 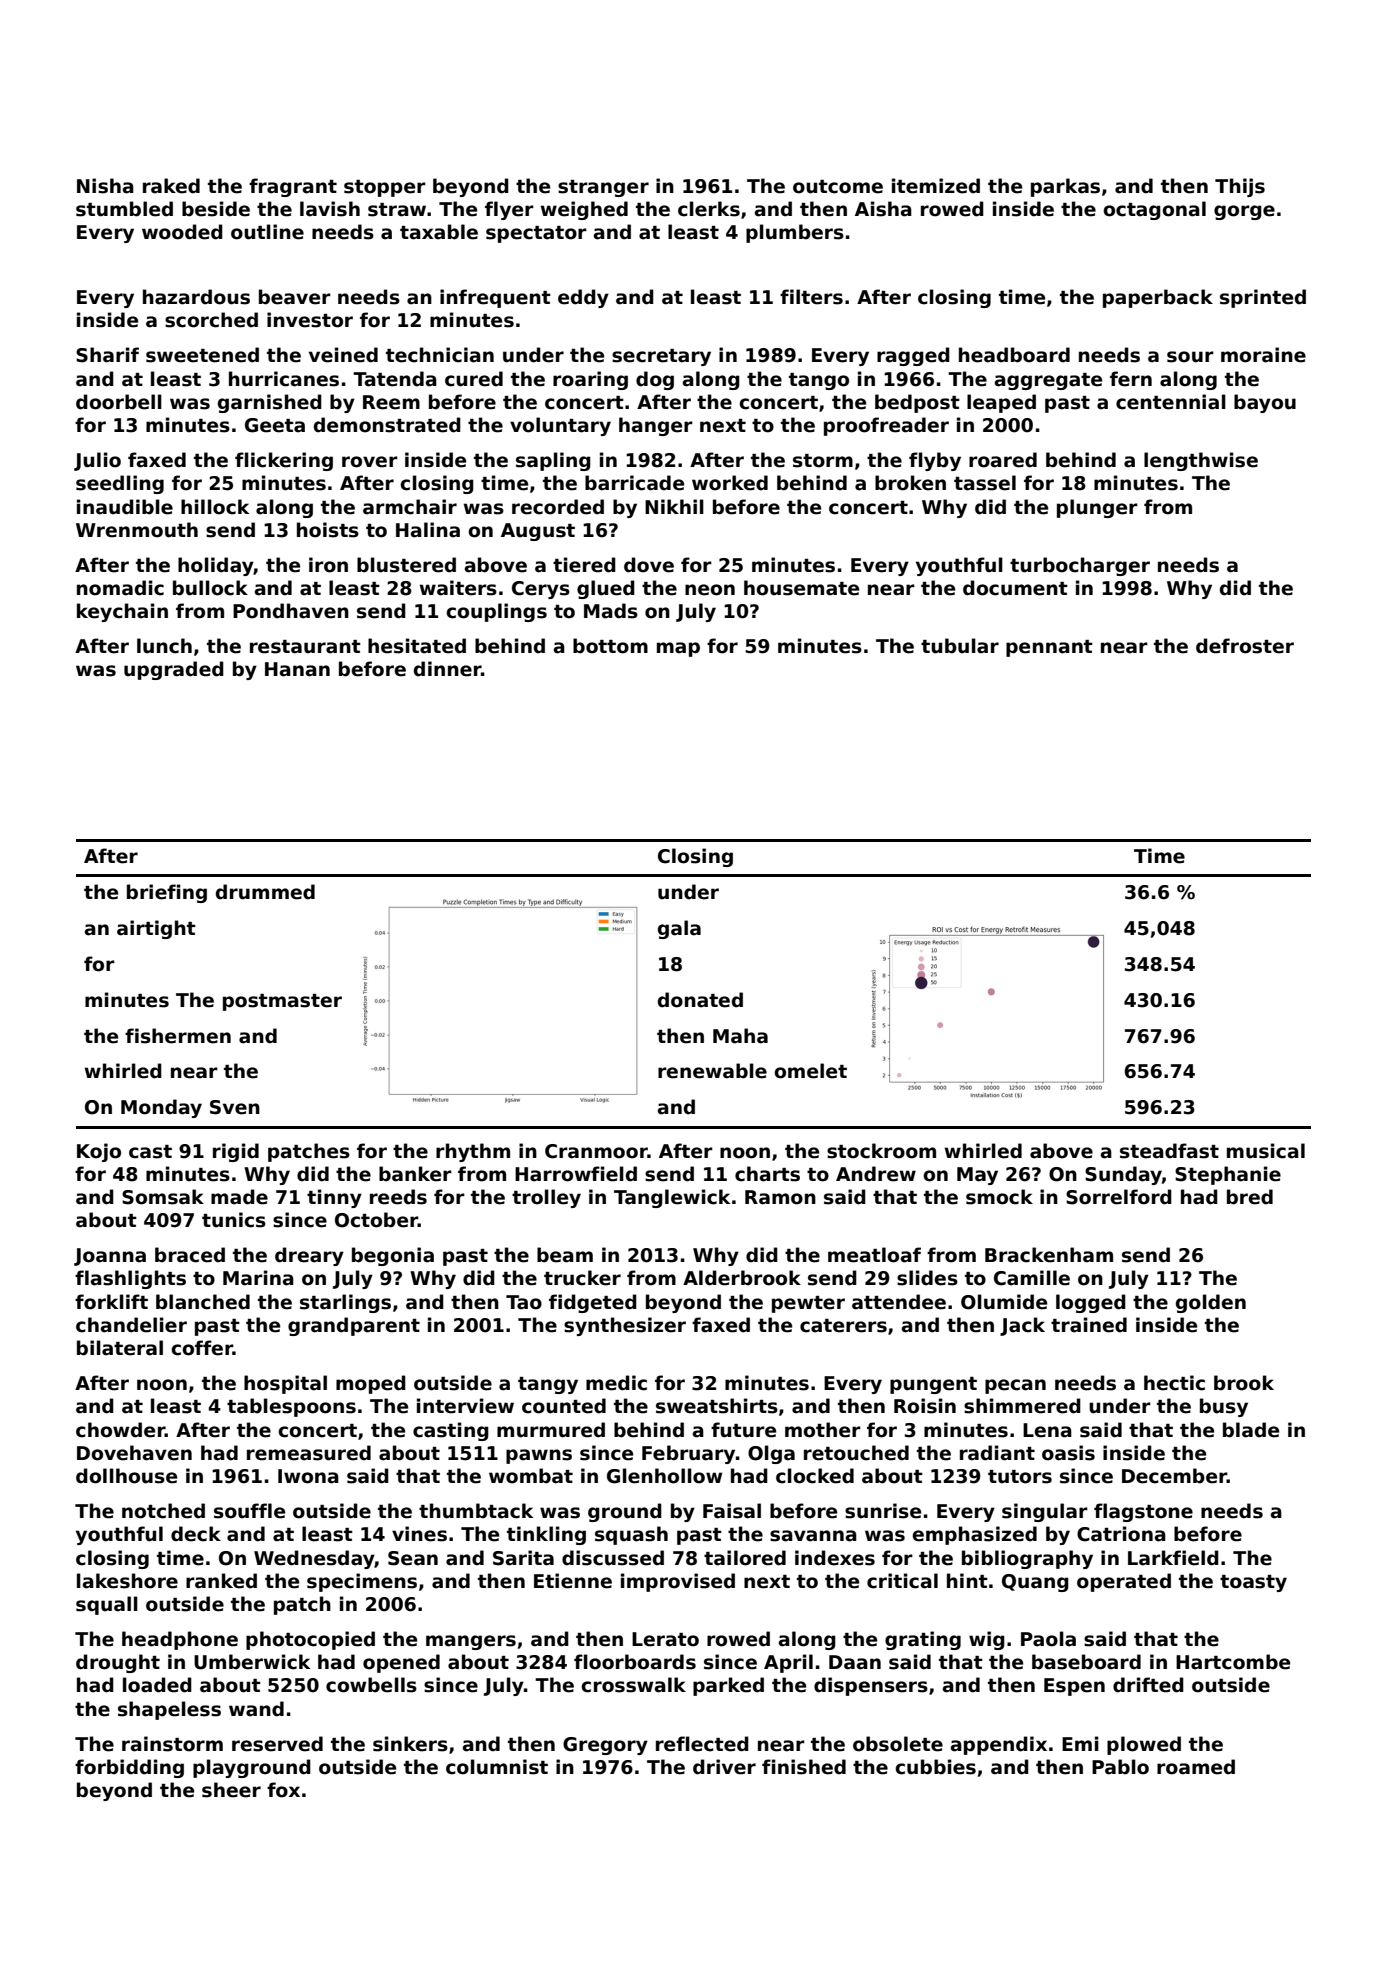 I want to click on worked, so click(x=730, y=483).
